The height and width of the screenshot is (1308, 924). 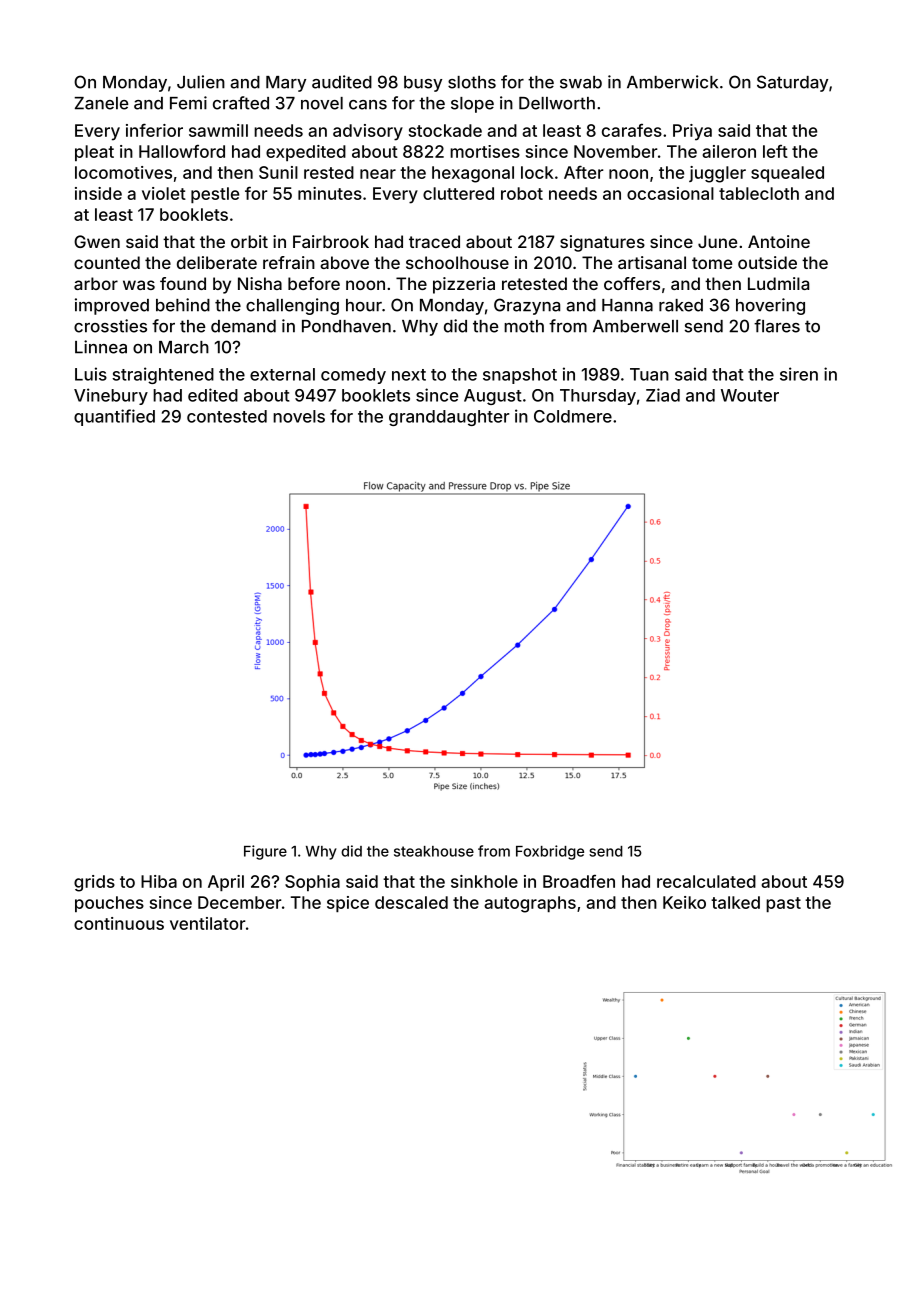 I want to click on grids, so click(x=94, y=883).
